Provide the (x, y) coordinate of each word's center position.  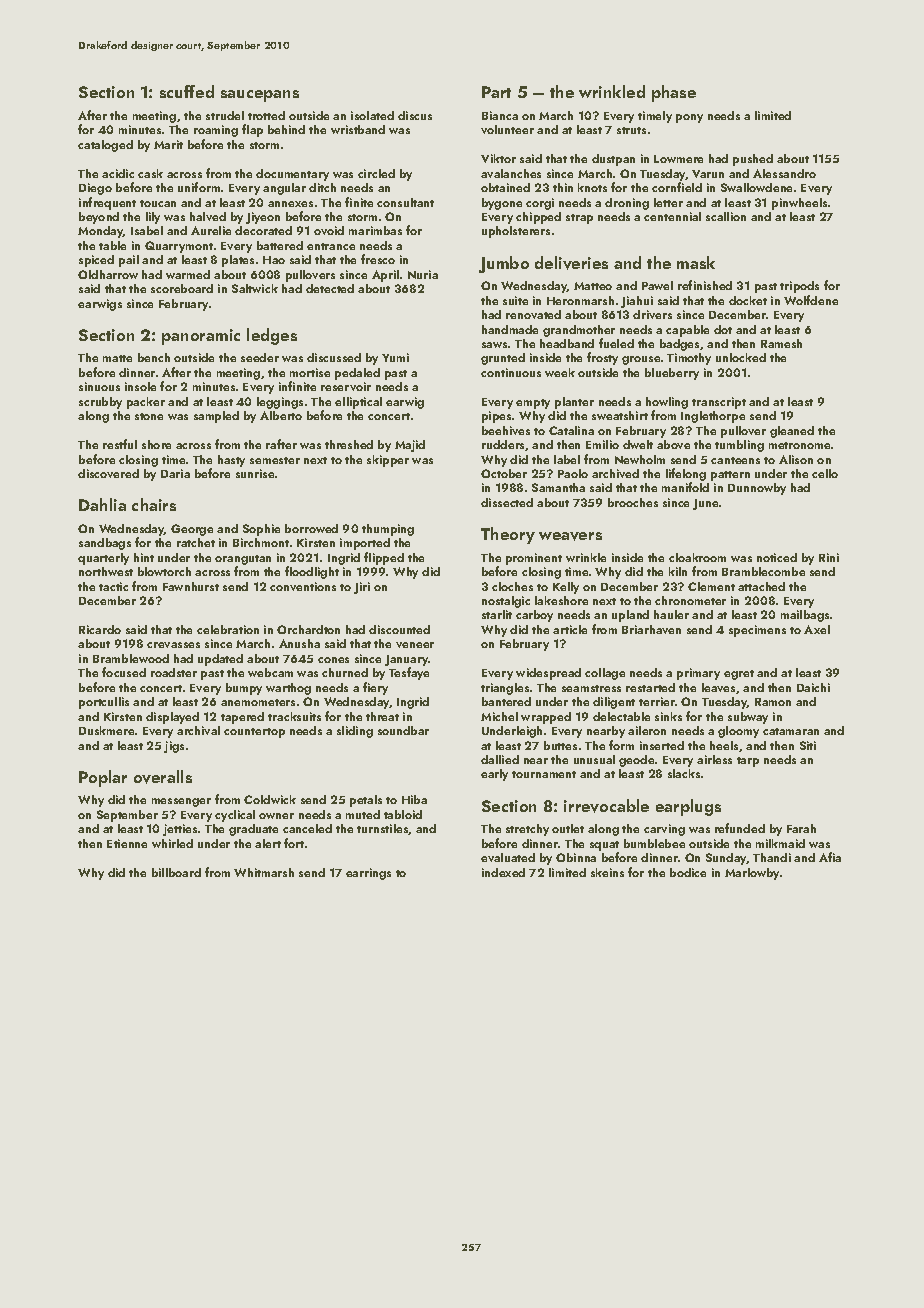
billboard (176, 872)
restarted (650, 687)
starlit (497, 614)
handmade (510, 329)
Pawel (657, 285)
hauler (671, 614)
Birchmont (261, 542)
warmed (188, 274)
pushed (753, 160)
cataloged (105, 146)
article (570, 629)
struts (631, 130)
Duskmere (106, 730)
